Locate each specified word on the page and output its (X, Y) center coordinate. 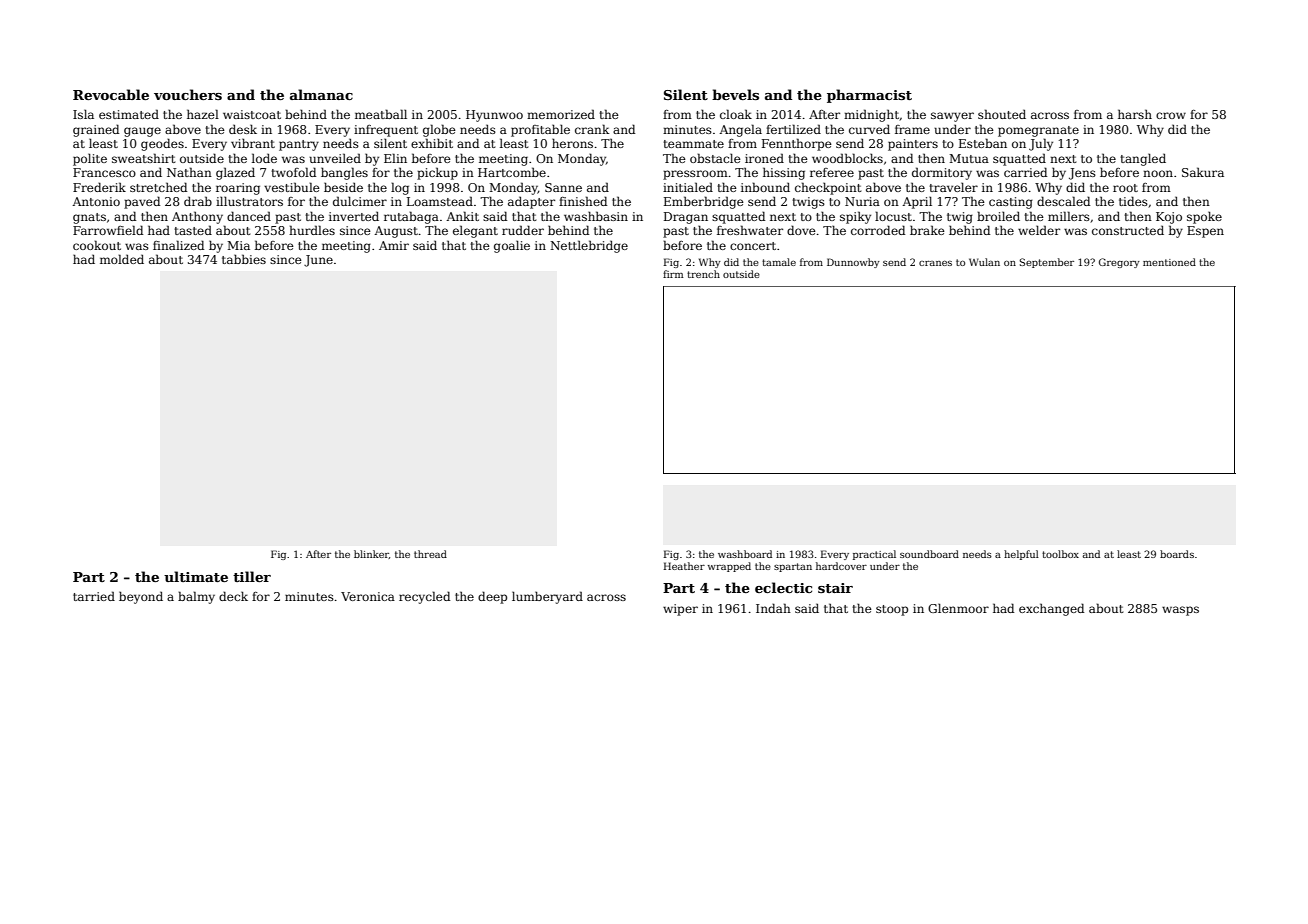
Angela (740, 130)
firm (673, 274)
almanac (321, 94)
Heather (684, 566)
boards (1177, 554)
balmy (196, 597)
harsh (1135, 114)
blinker (371, 554)
